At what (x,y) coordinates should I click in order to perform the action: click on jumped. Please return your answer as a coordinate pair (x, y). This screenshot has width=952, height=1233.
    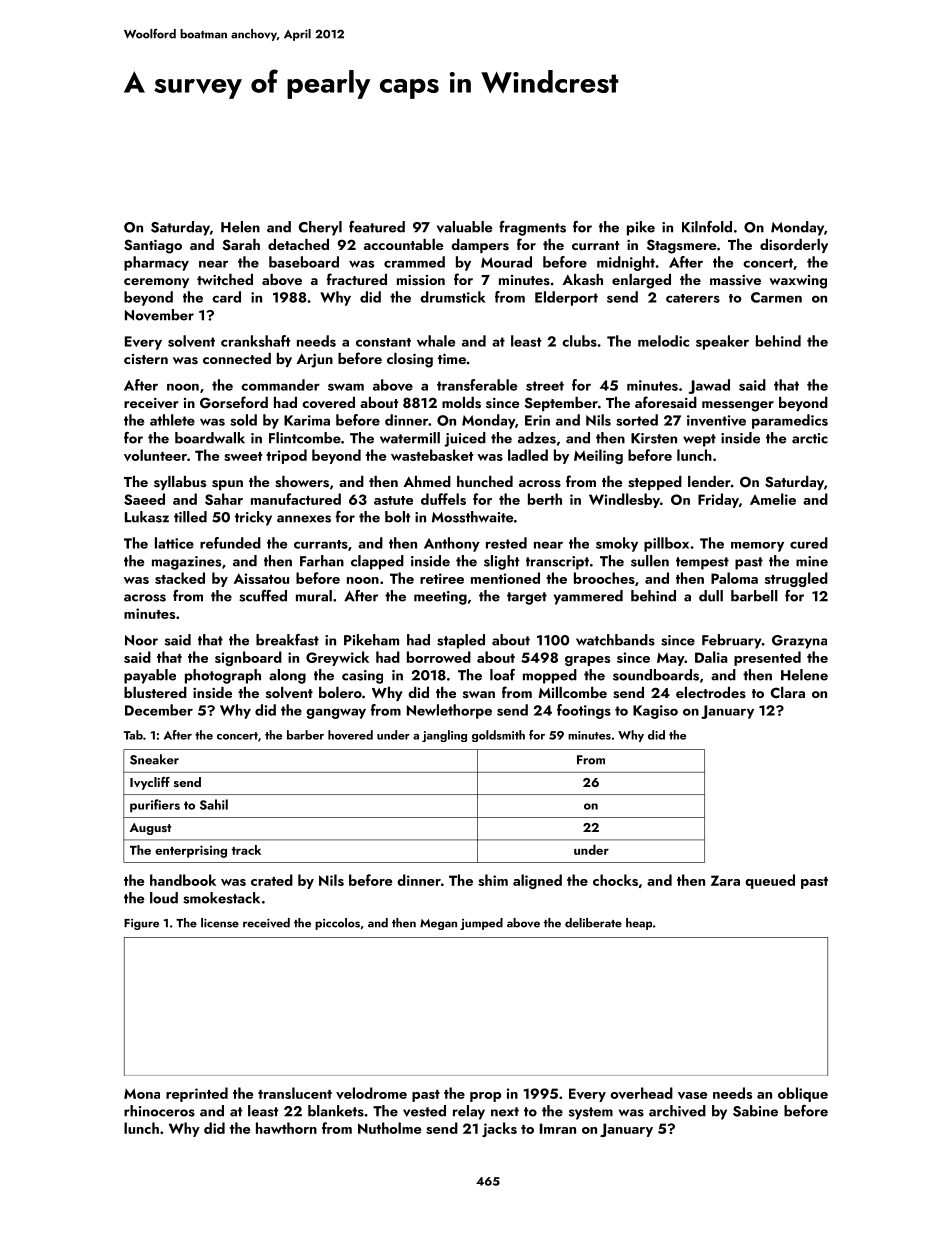
    Looking at the image, I should click on (481, 924).
